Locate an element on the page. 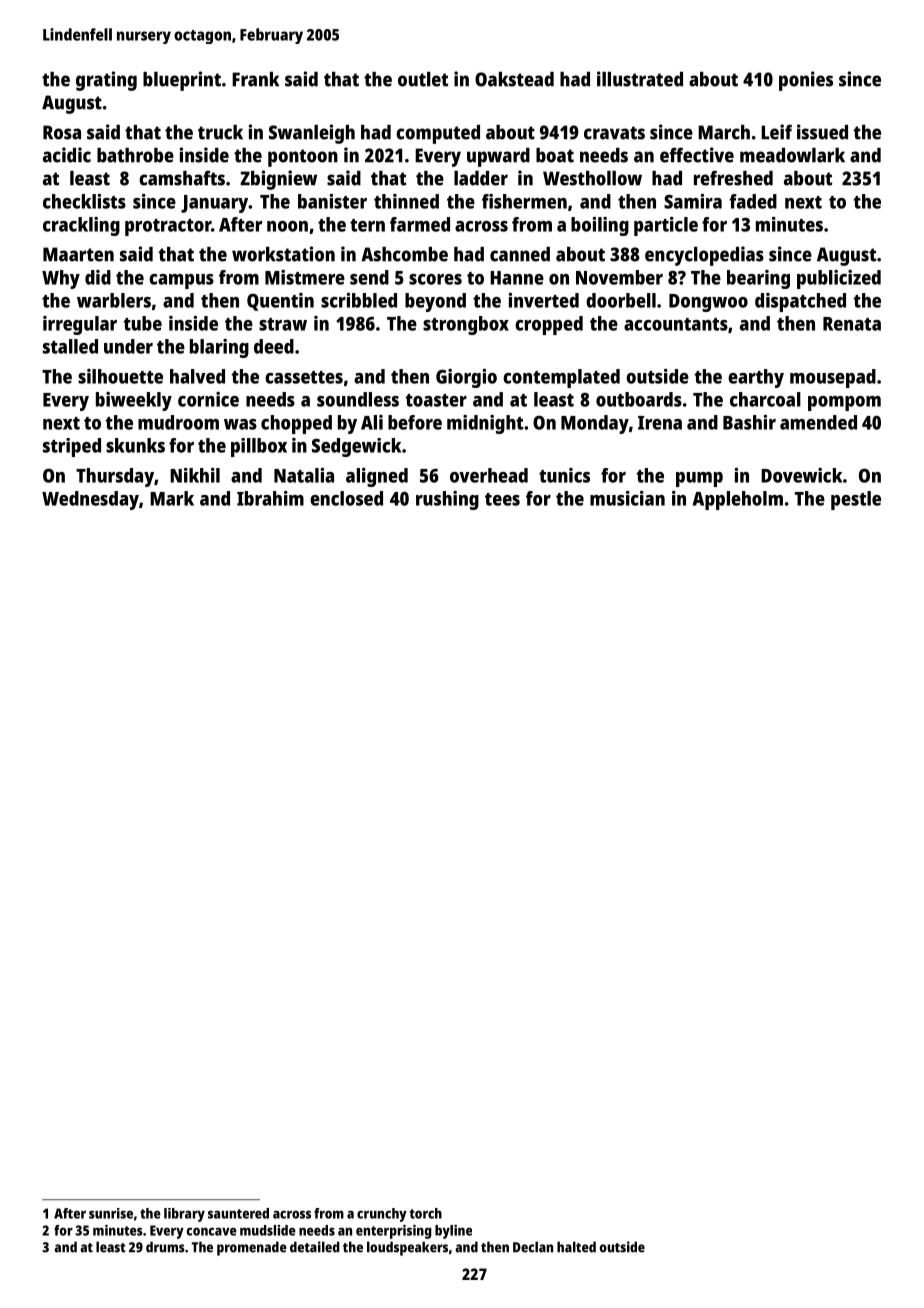  grating is located at coordinates (106, 81).
